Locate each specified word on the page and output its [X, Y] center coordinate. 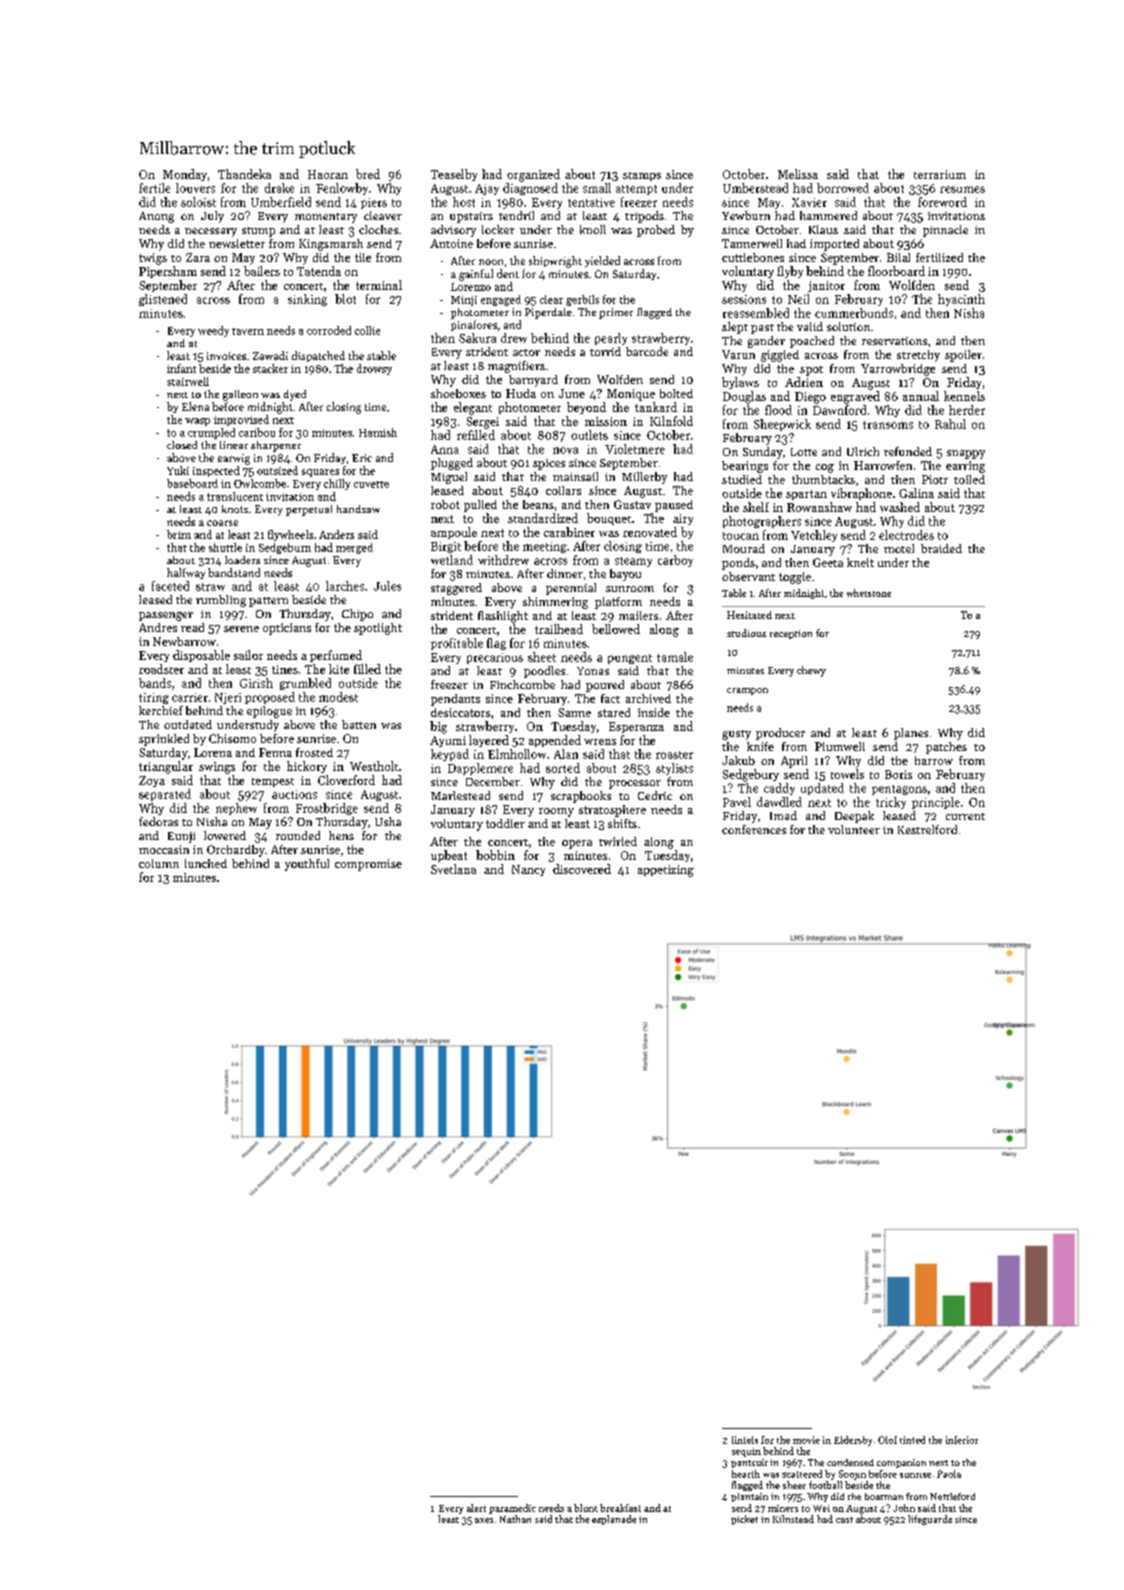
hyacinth [961, 300]
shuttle [225, 547]
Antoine [451, 243]
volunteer [854, 829]
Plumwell [840, 746]
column [159, 863]
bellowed [616, 629]
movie [806, 1440]
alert [476, 1508]
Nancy [528, 870]
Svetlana [453, 869]
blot [345, 299]
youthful [307, 865]
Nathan [515, 1519]
